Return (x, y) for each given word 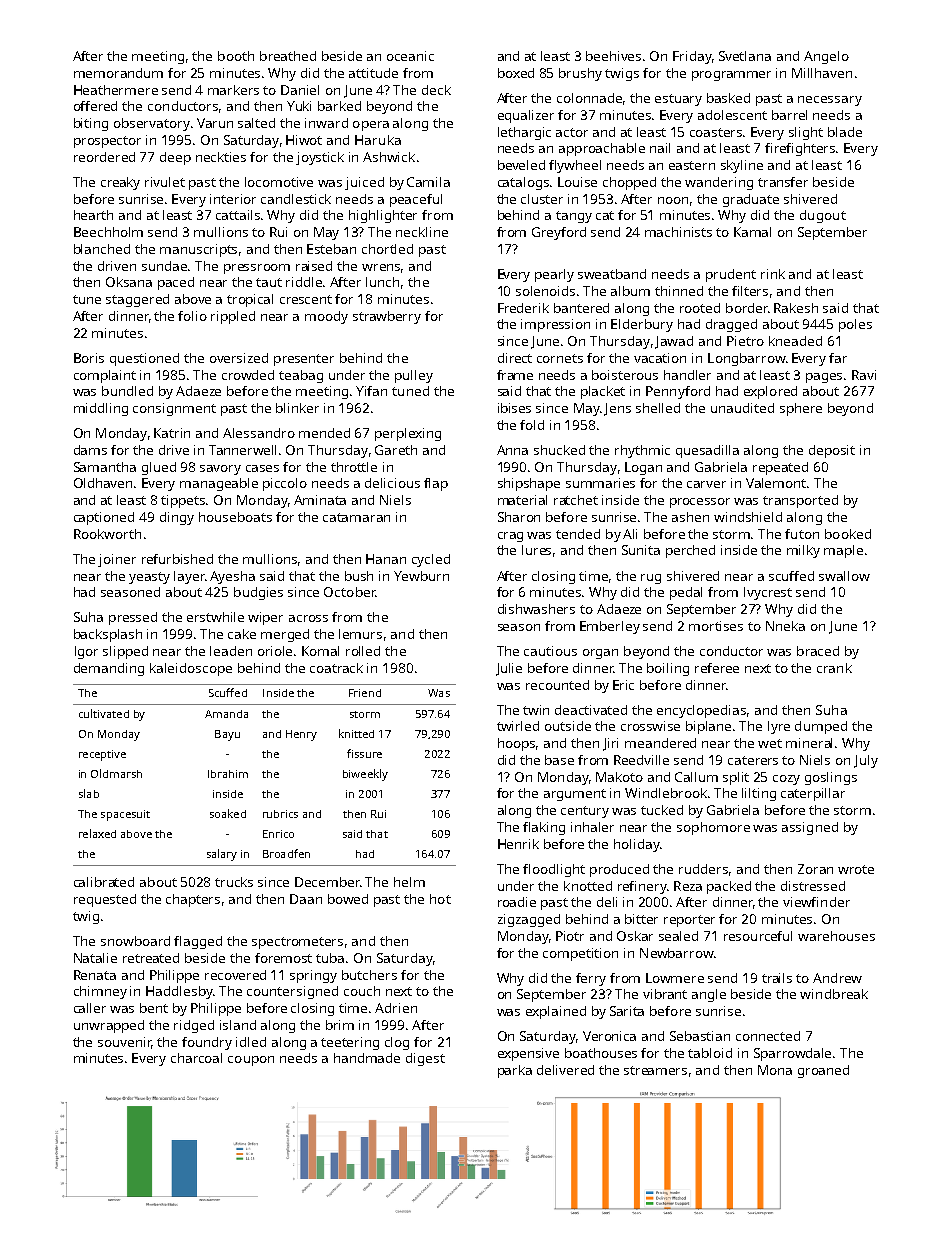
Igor (86, 652)
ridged (194, 1026)
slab (89, 793)
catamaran (356, 517)
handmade (367, 1058)
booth (236, 56)
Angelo (826, 57)
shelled (658, 408)
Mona (775, 1070)
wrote (856, 869)
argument (575, 795)
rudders (703, 869)
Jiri (610, 744)
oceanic (410, 56)
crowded (248, 375)
